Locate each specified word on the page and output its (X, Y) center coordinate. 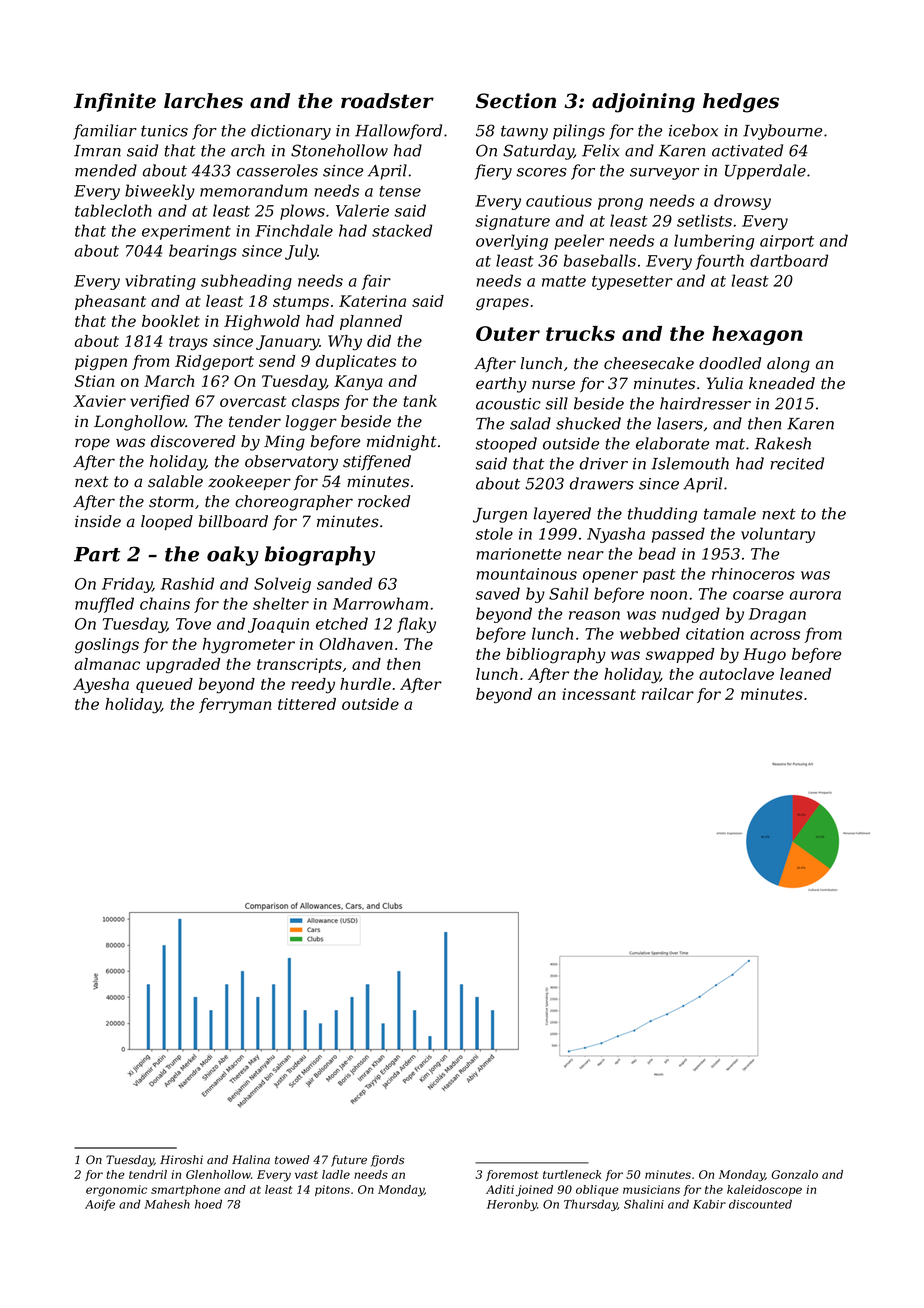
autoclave (736, 674)
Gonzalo (795, 1174)
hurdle (365, 684)
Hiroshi (181, 1160)
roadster (387, 101)
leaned (805, 674)
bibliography (556, 656)
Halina (251, 1159)
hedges (741, 103)
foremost (512, 1175)
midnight (402, 443)
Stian (94, 381)
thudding (662, 515)
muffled (104, 605)
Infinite (115, 102)
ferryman (235, 706)
